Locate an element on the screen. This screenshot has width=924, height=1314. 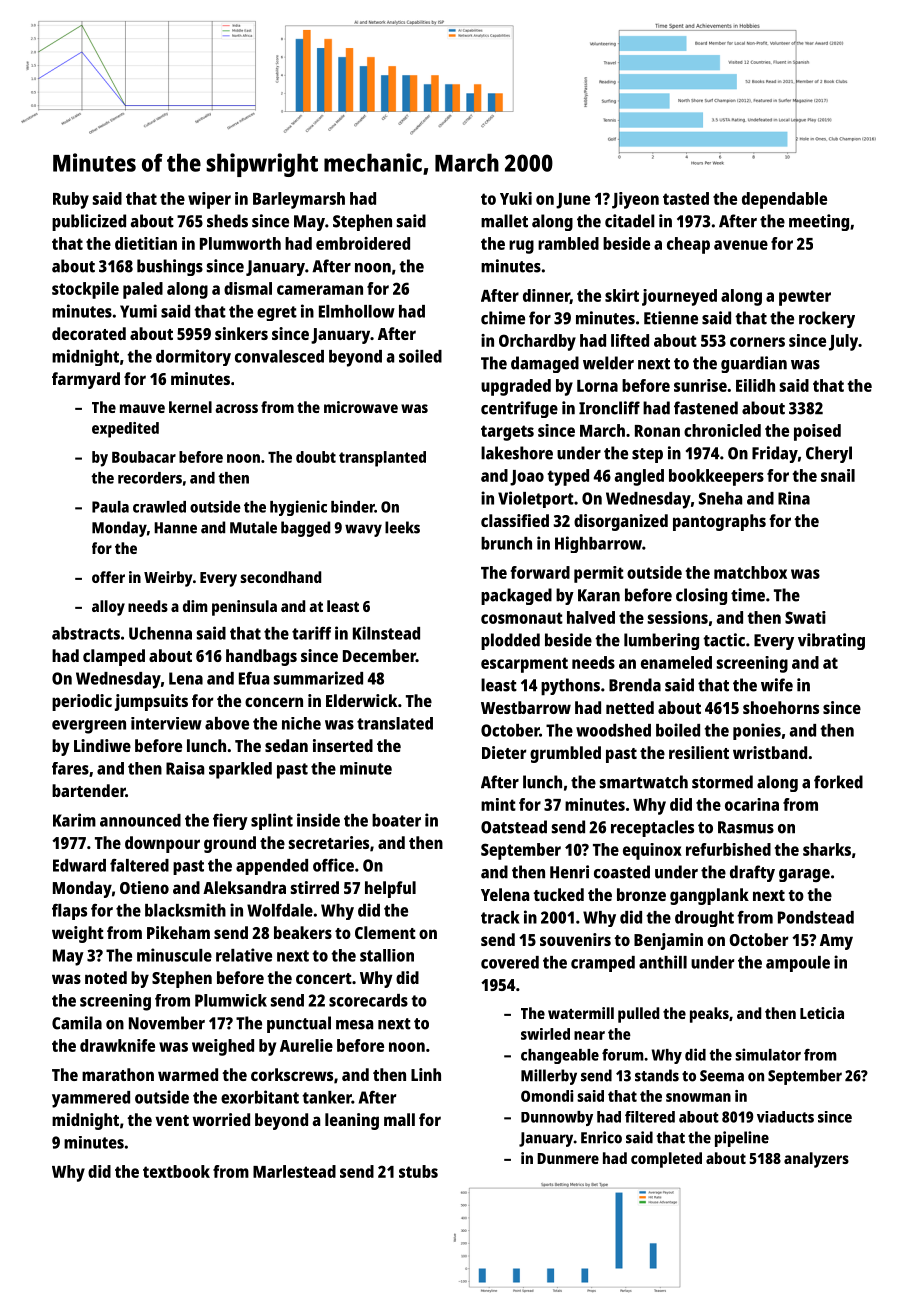
resilient is located at coordinates (699, 752).
